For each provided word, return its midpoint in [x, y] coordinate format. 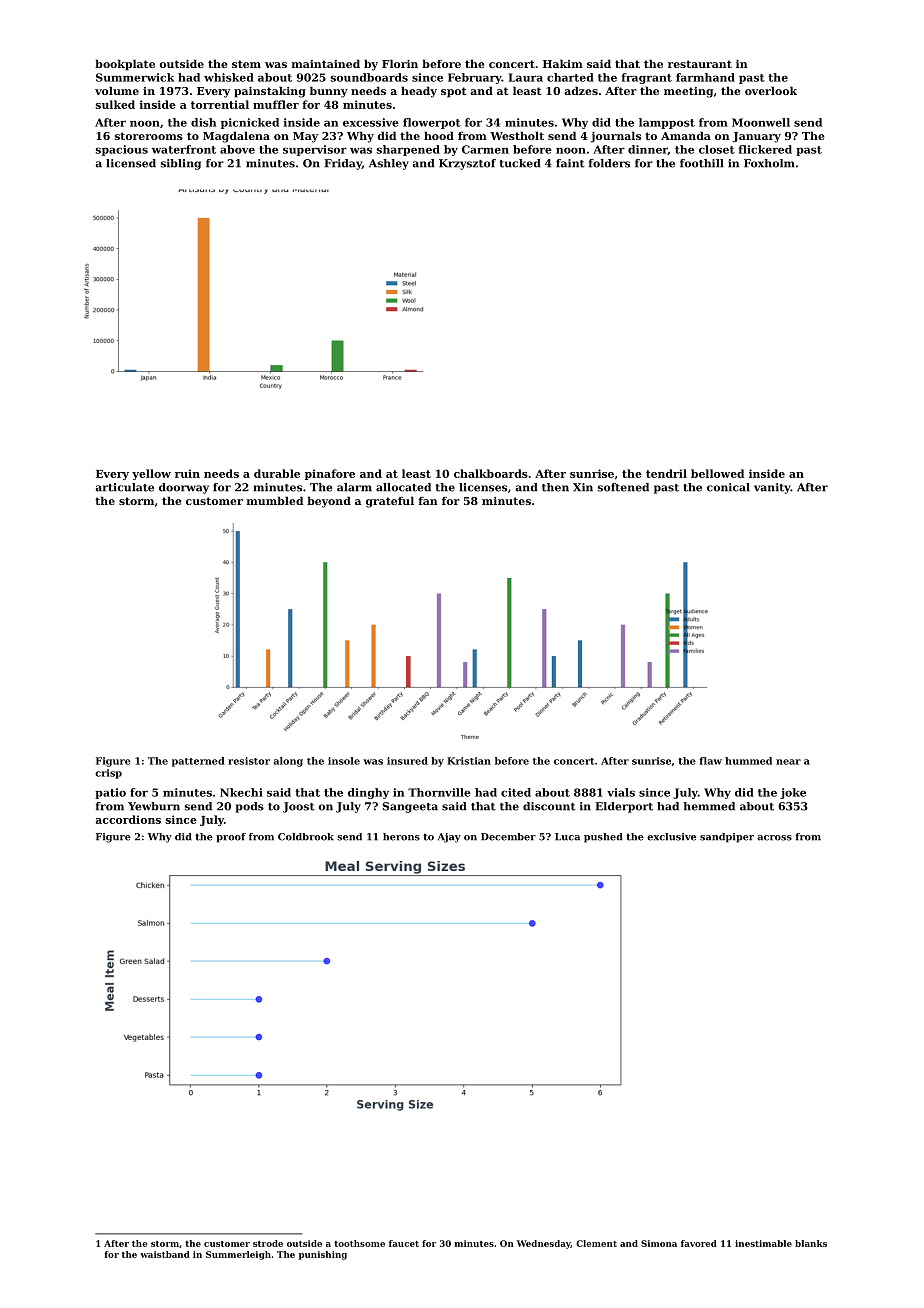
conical [728, 487]
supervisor [315, 150]
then [555, 487]
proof [231, 838]
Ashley [389, 164]
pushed [603, 838]
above [237, 149]
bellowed [717, 473]
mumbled [275, 500]
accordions [128, 819]
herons [401, 837]
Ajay [449, 838]
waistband [165, 1254]
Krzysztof [467, 164]
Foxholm [769, 163]
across [774, 838]
